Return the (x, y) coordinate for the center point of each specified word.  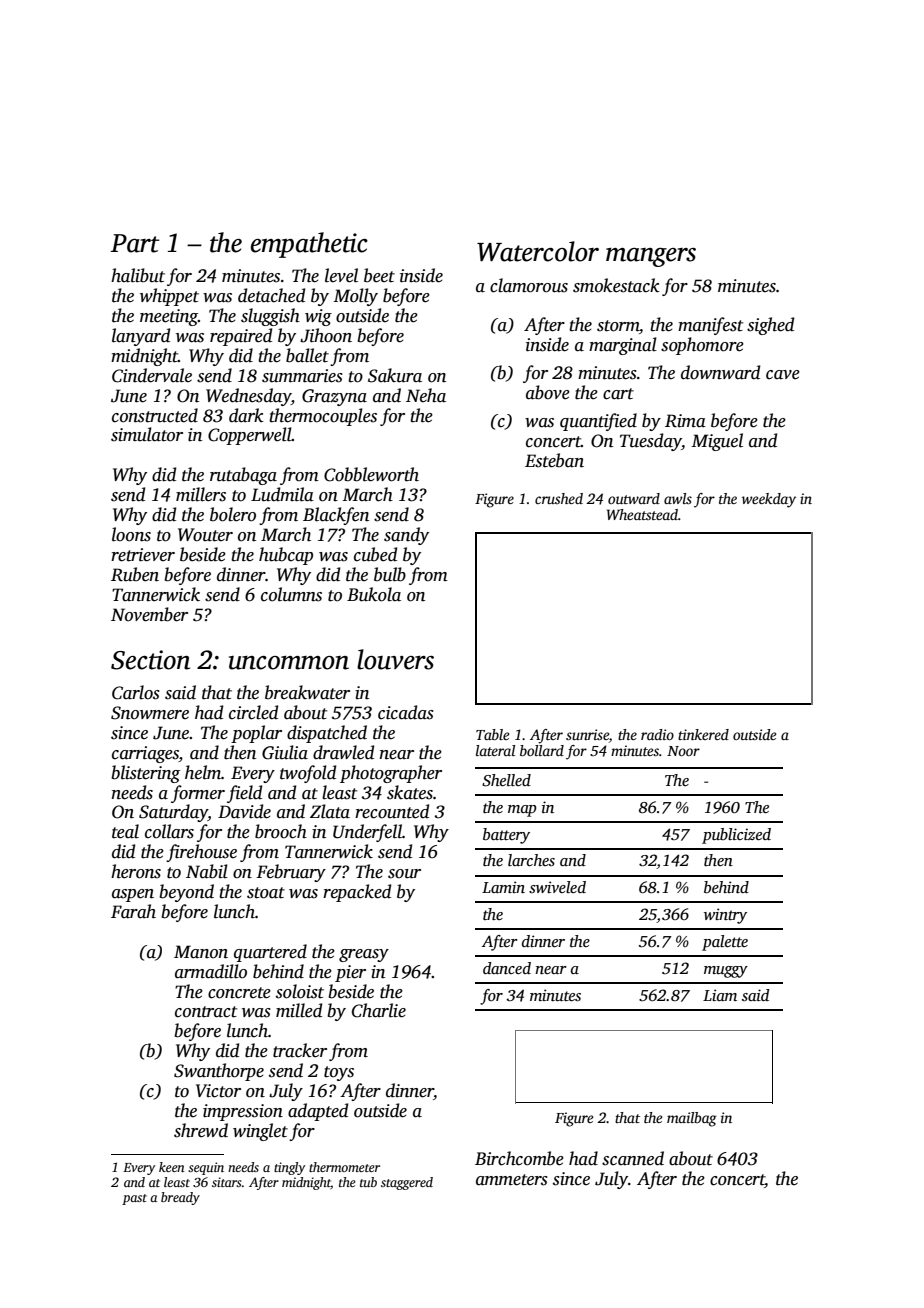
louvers (395, 659)
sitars (227, 1182)
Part (135, 243)
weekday (769, 500)
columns (291, 594)
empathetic (309, 245)
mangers (651, 257)
